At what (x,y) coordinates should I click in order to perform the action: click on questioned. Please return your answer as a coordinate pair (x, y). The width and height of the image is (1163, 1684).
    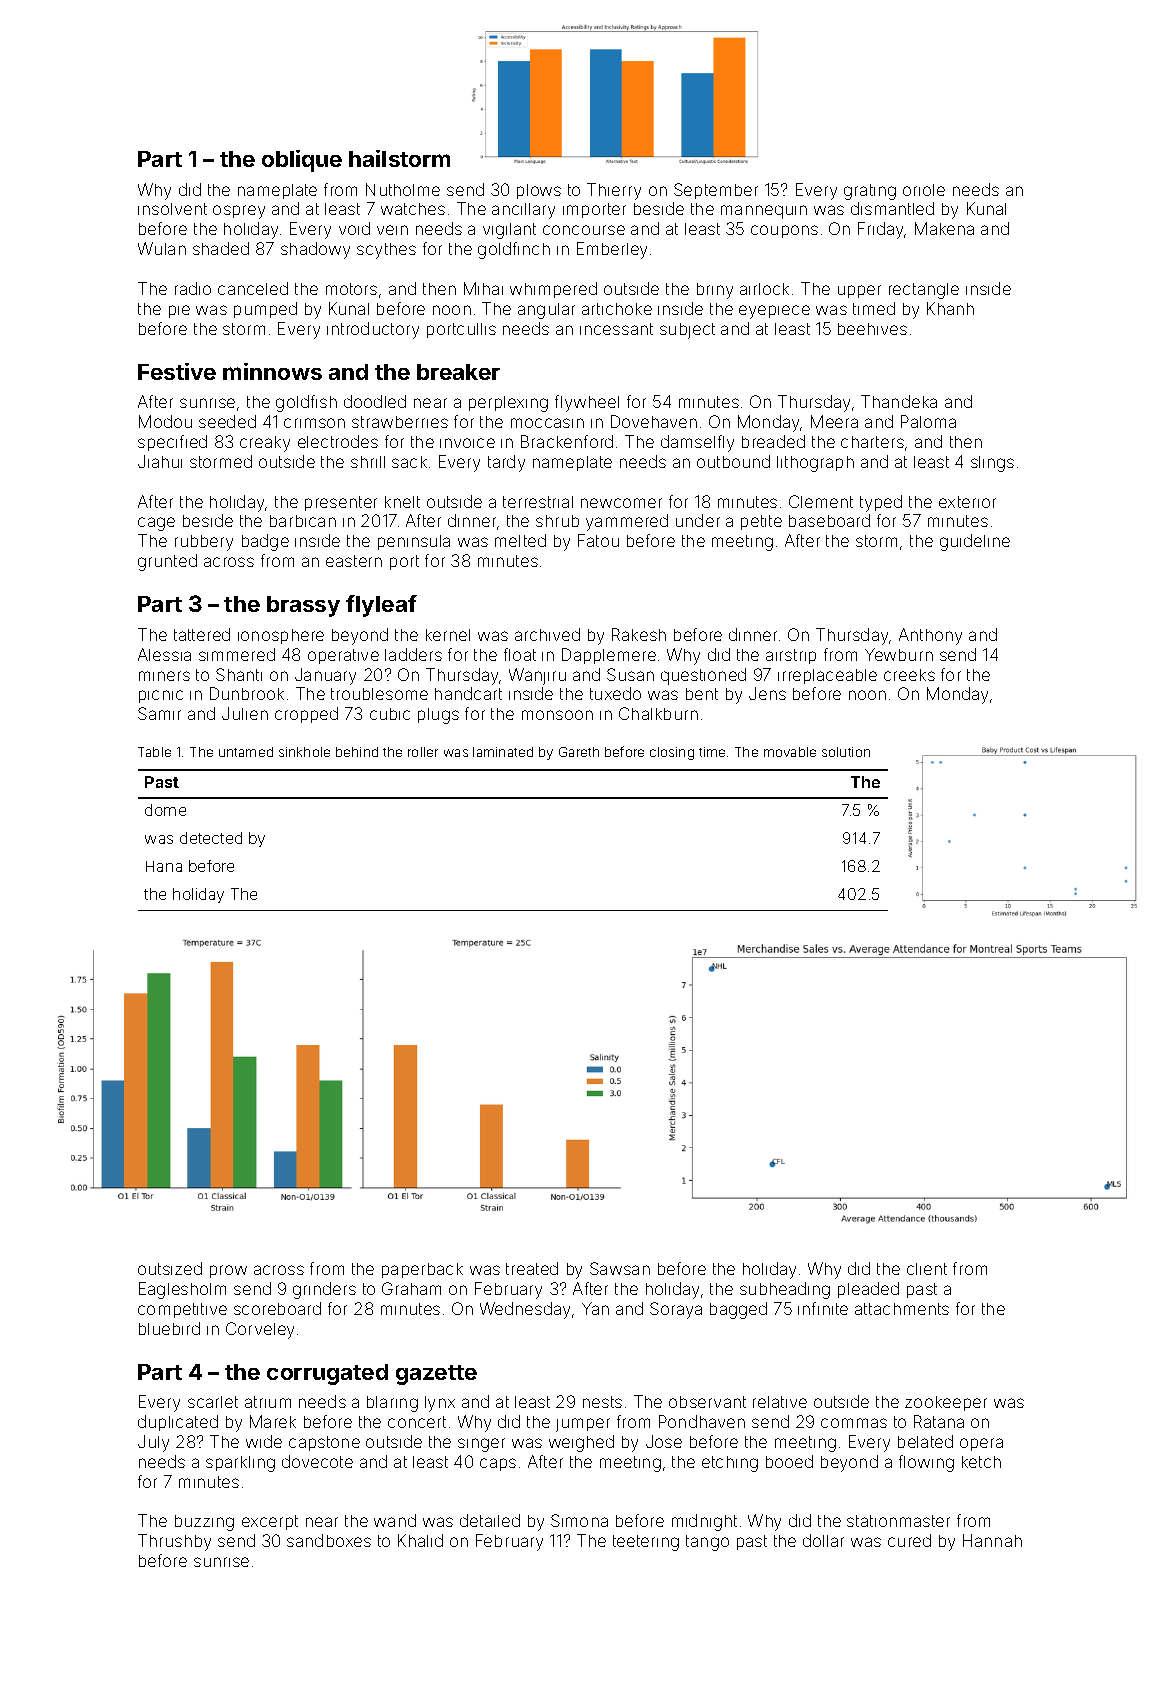
    Looking at the image, I should click on (703, 676).
